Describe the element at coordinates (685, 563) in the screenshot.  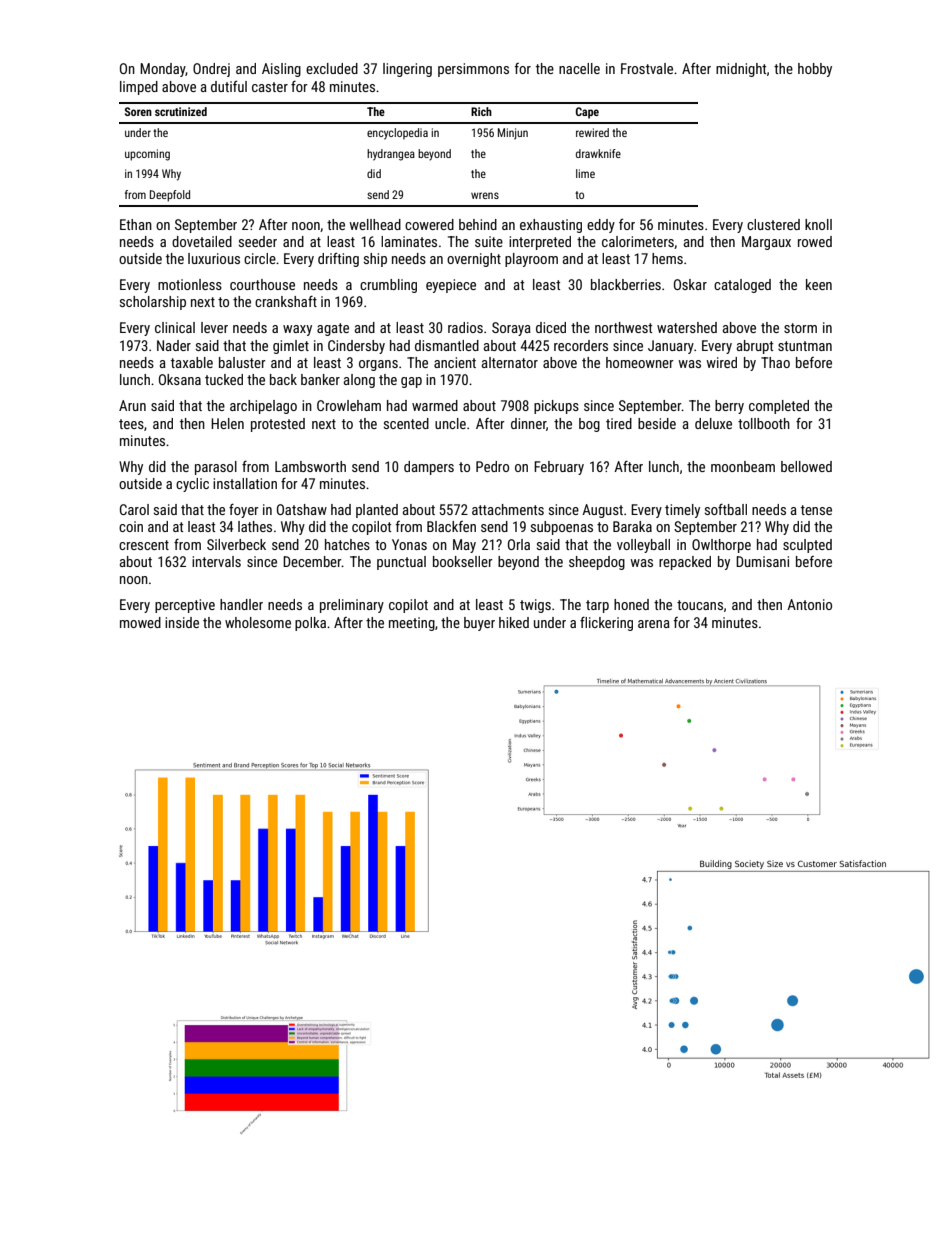
I see `repacked` at that location.
